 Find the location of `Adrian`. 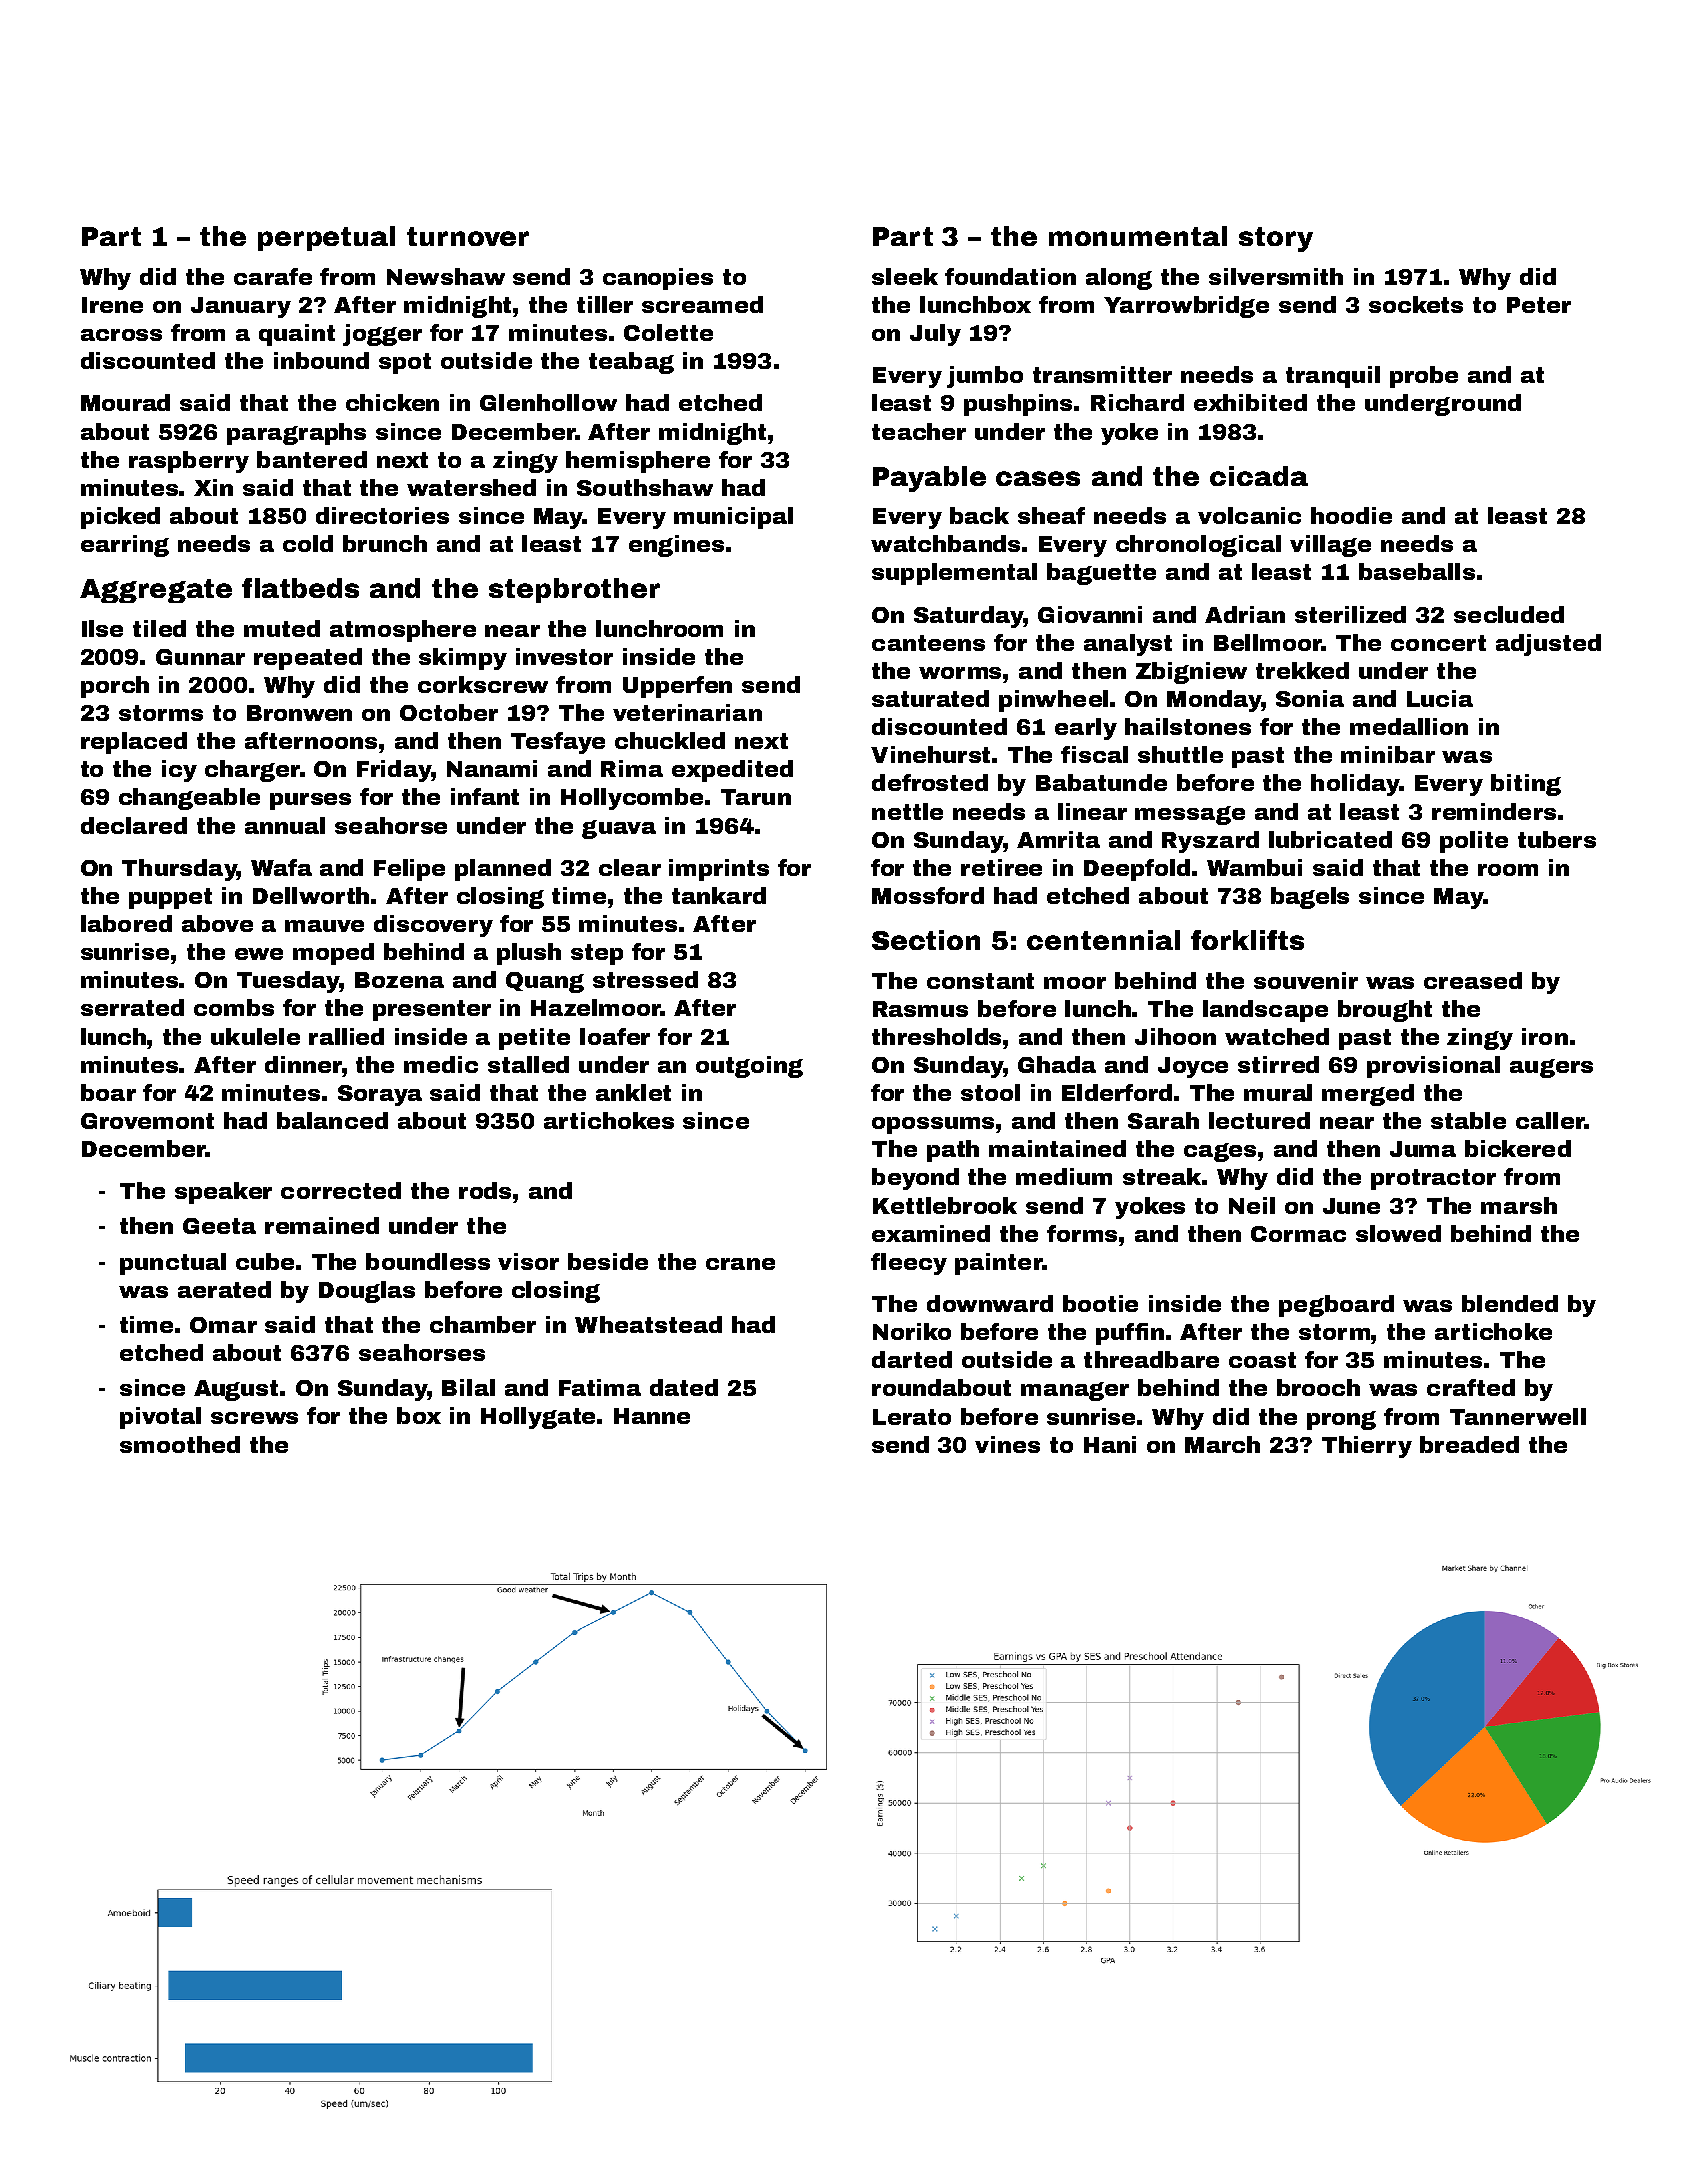

Adrian is located at coordinates (1245, 614).
